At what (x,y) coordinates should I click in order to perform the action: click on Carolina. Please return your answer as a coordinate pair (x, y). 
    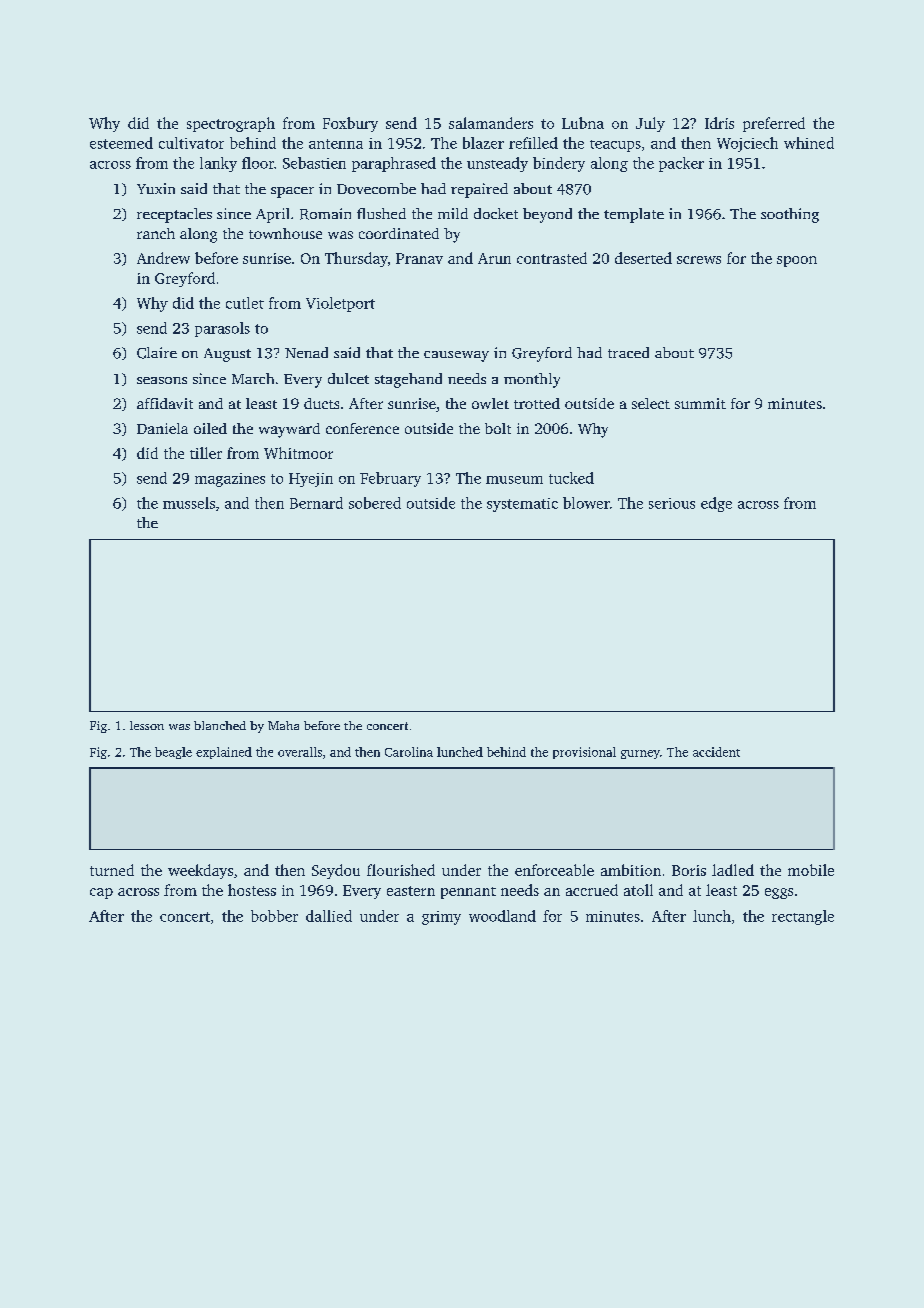
    Looking at the image, I should click on (409, 752).
